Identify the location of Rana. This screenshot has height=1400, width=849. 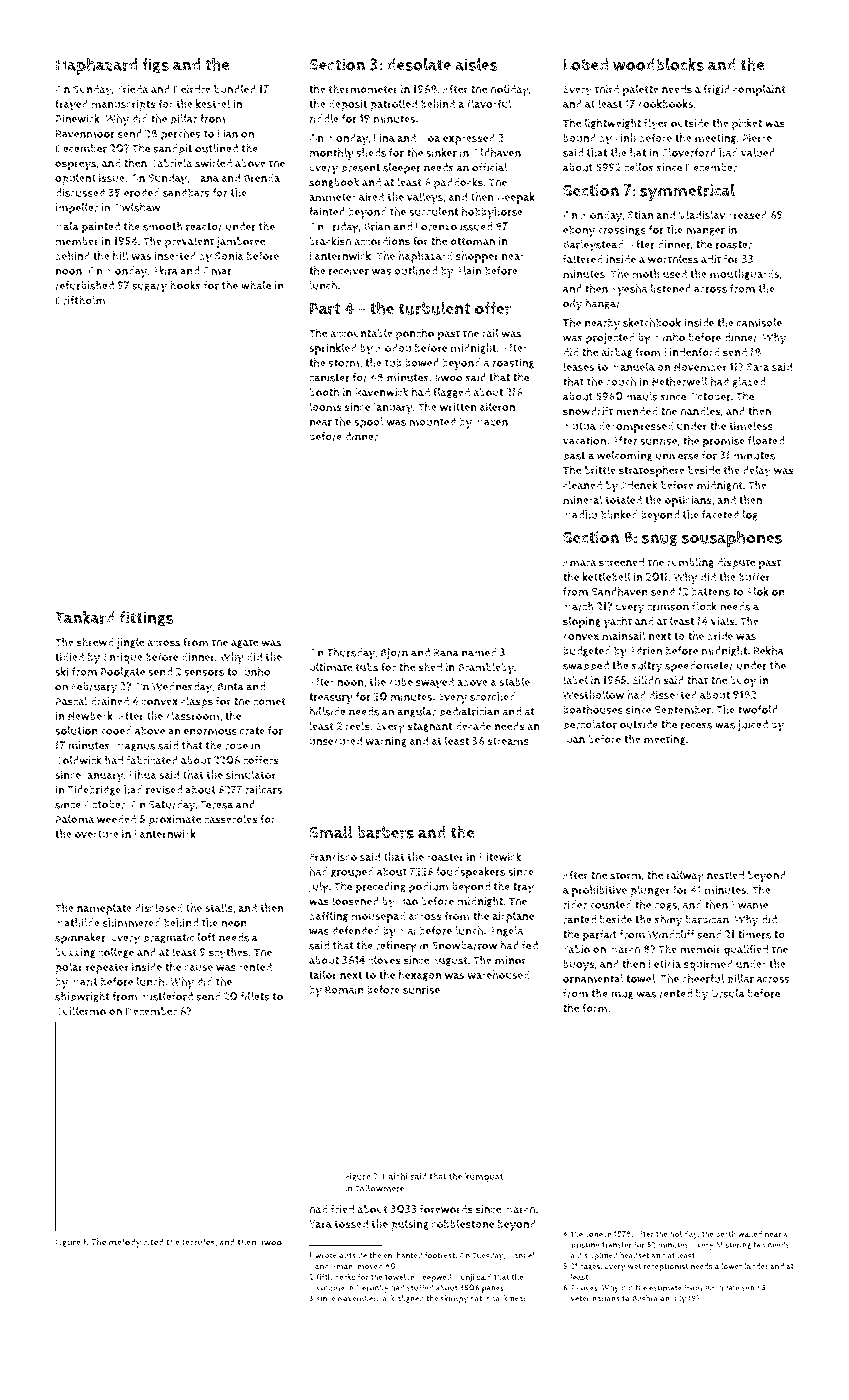
(446, 652).
